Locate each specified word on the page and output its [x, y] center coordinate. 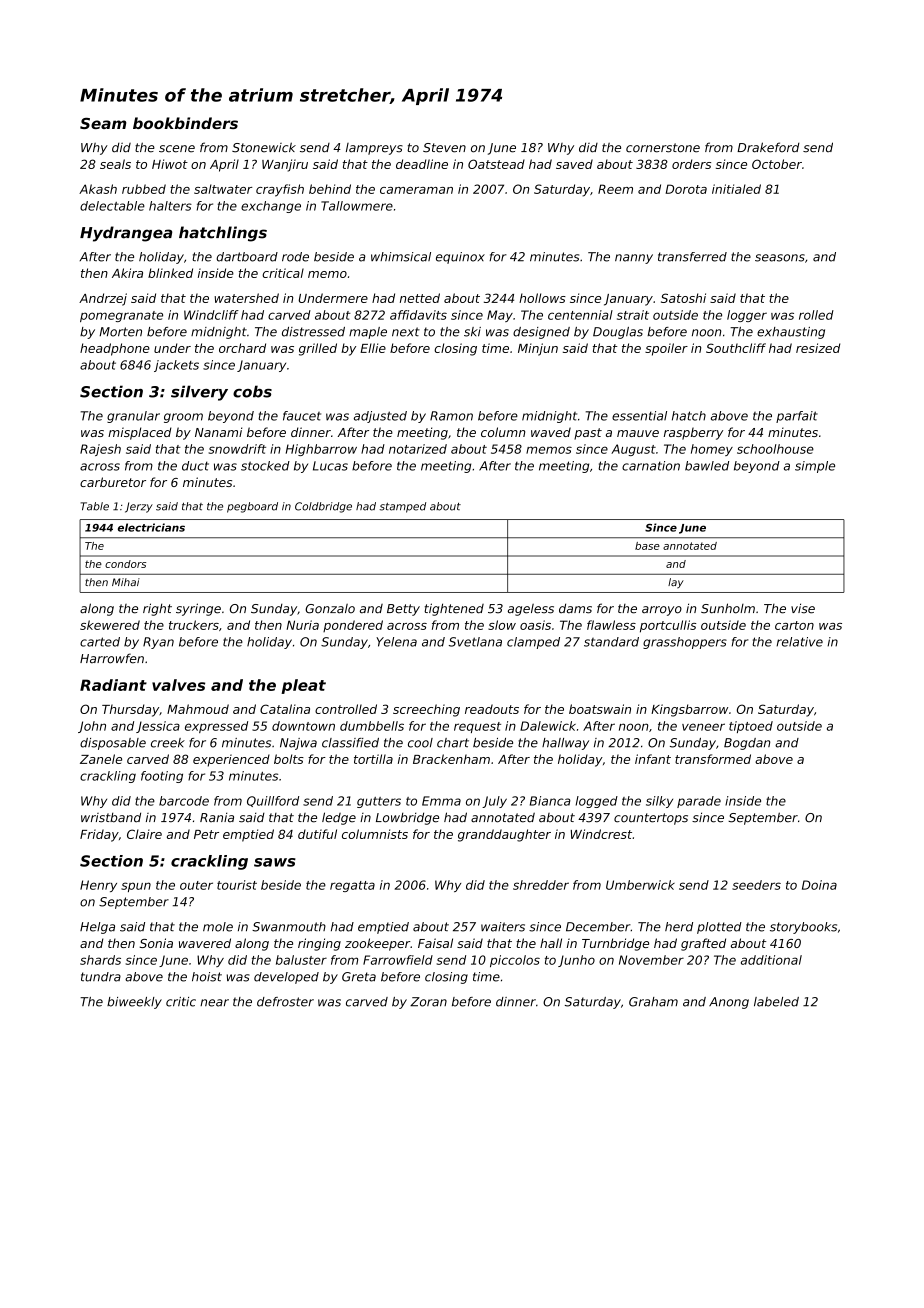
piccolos [515, 961]
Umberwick [640, 885]
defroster [285, 1002]
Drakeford [768, 147]
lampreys [374, 149]
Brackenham [451, 759]
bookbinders [185, 123]
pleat [303, 686]
